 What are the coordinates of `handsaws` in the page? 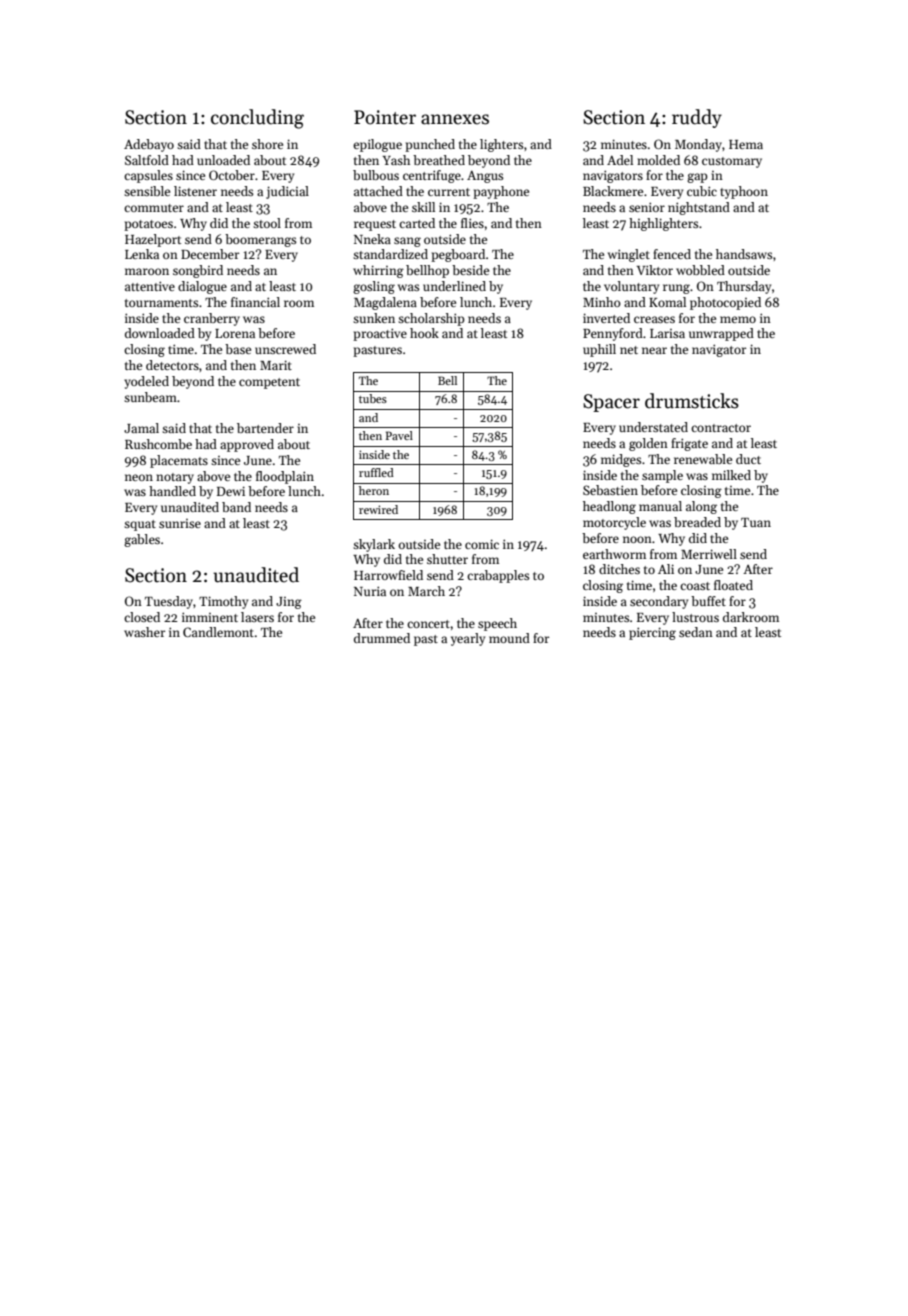 It's located at (744, 254).
